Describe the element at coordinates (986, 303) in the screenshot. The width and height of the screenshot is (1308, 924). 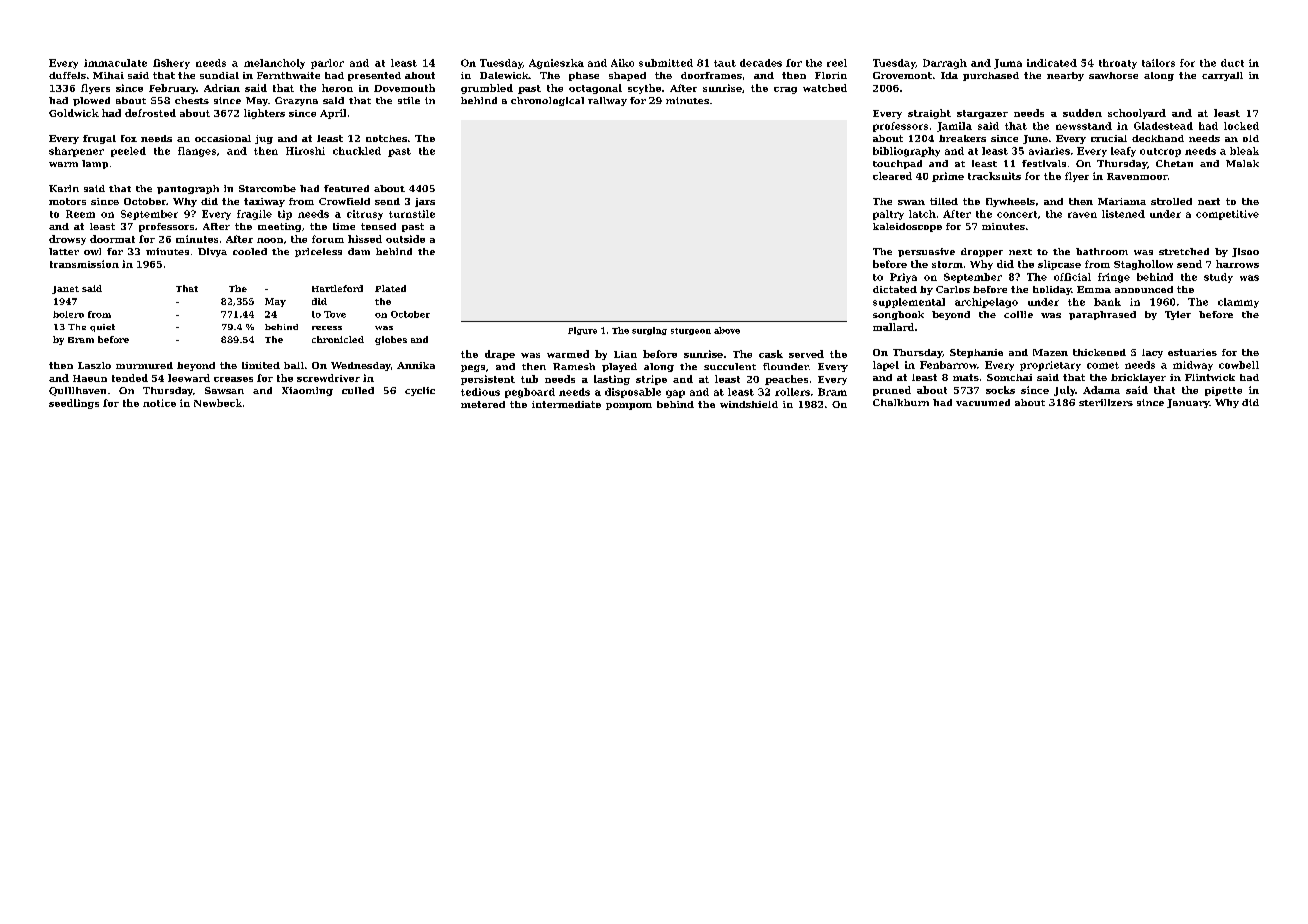
I see `archipelago` at that location.
